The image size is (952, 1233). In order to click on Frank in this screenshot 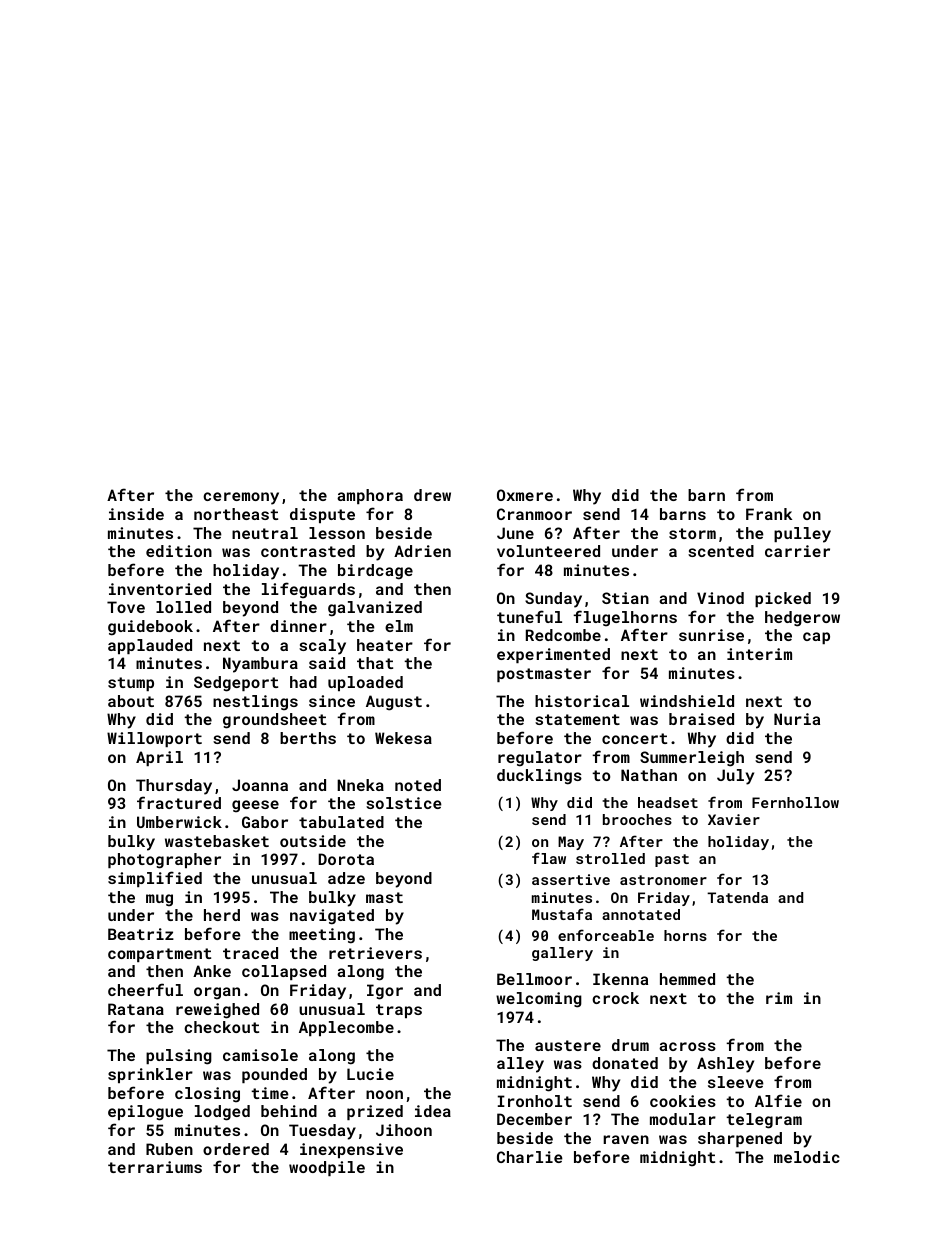, I will do `click(769, 514)`.
